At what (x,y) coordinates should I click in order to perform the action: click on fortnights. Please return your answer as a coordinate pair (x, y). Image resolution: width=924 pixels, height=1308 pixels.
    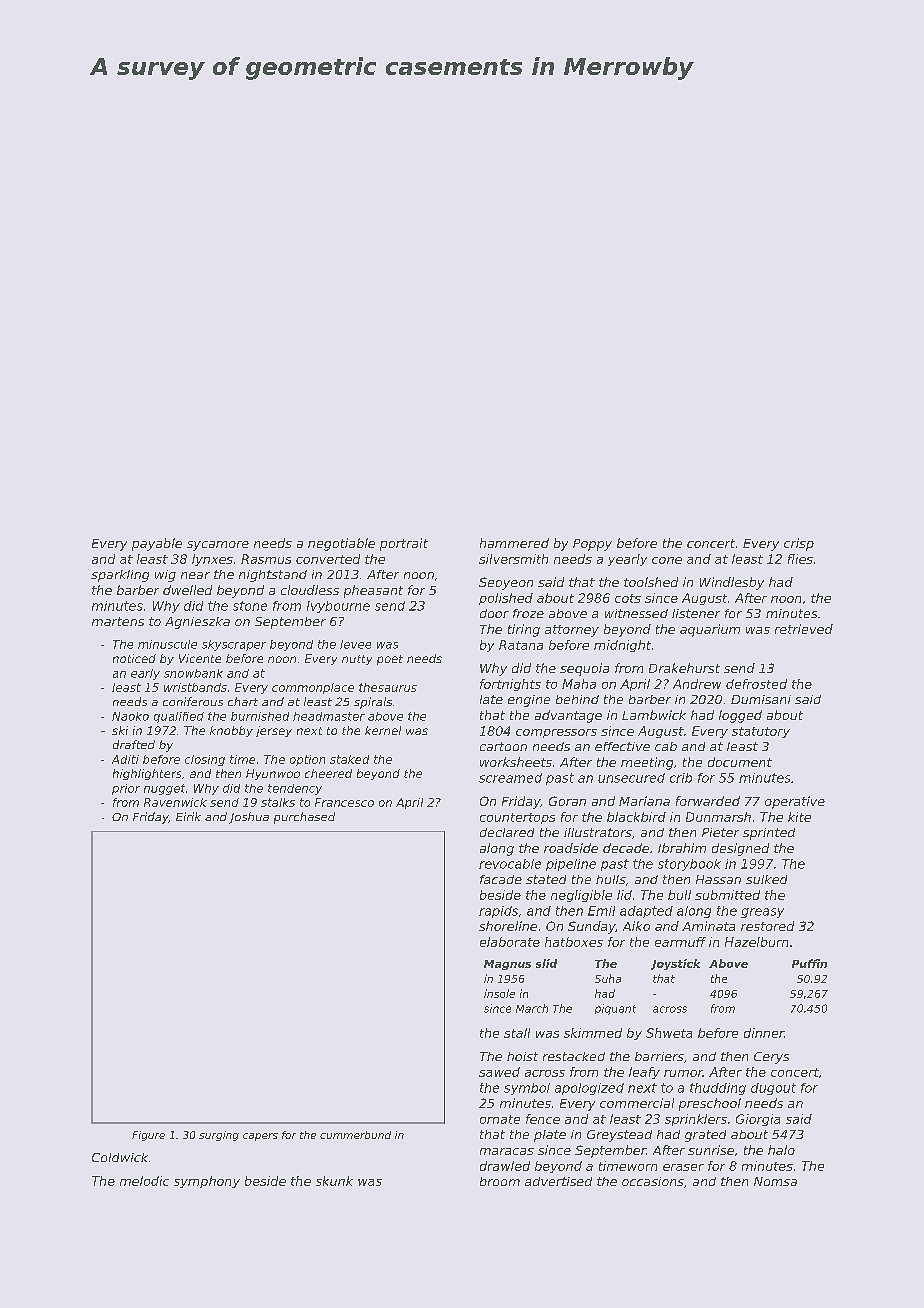
    Looking at the image, I should click on (510, 685).
